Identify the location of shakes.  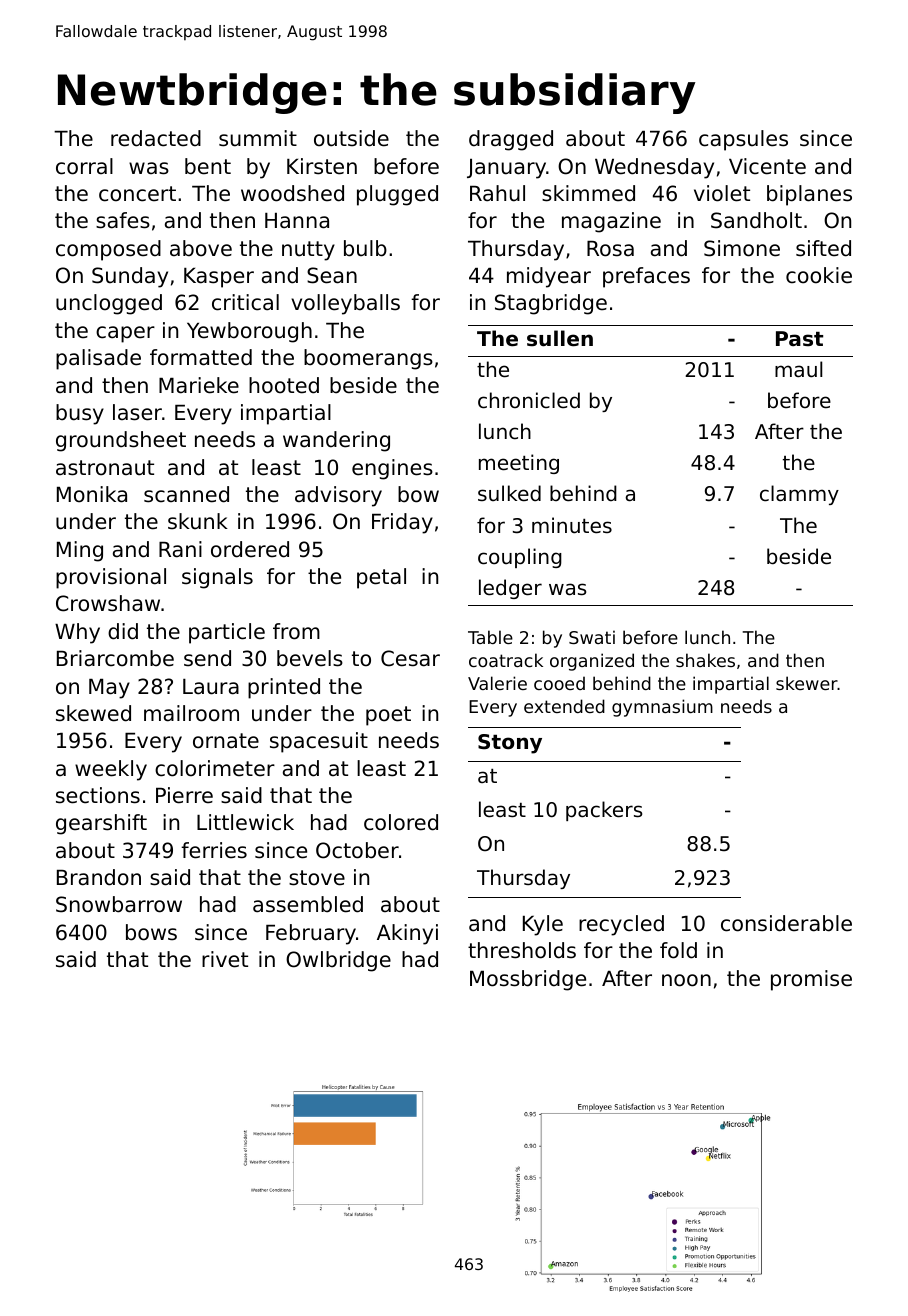
(705, 660).
